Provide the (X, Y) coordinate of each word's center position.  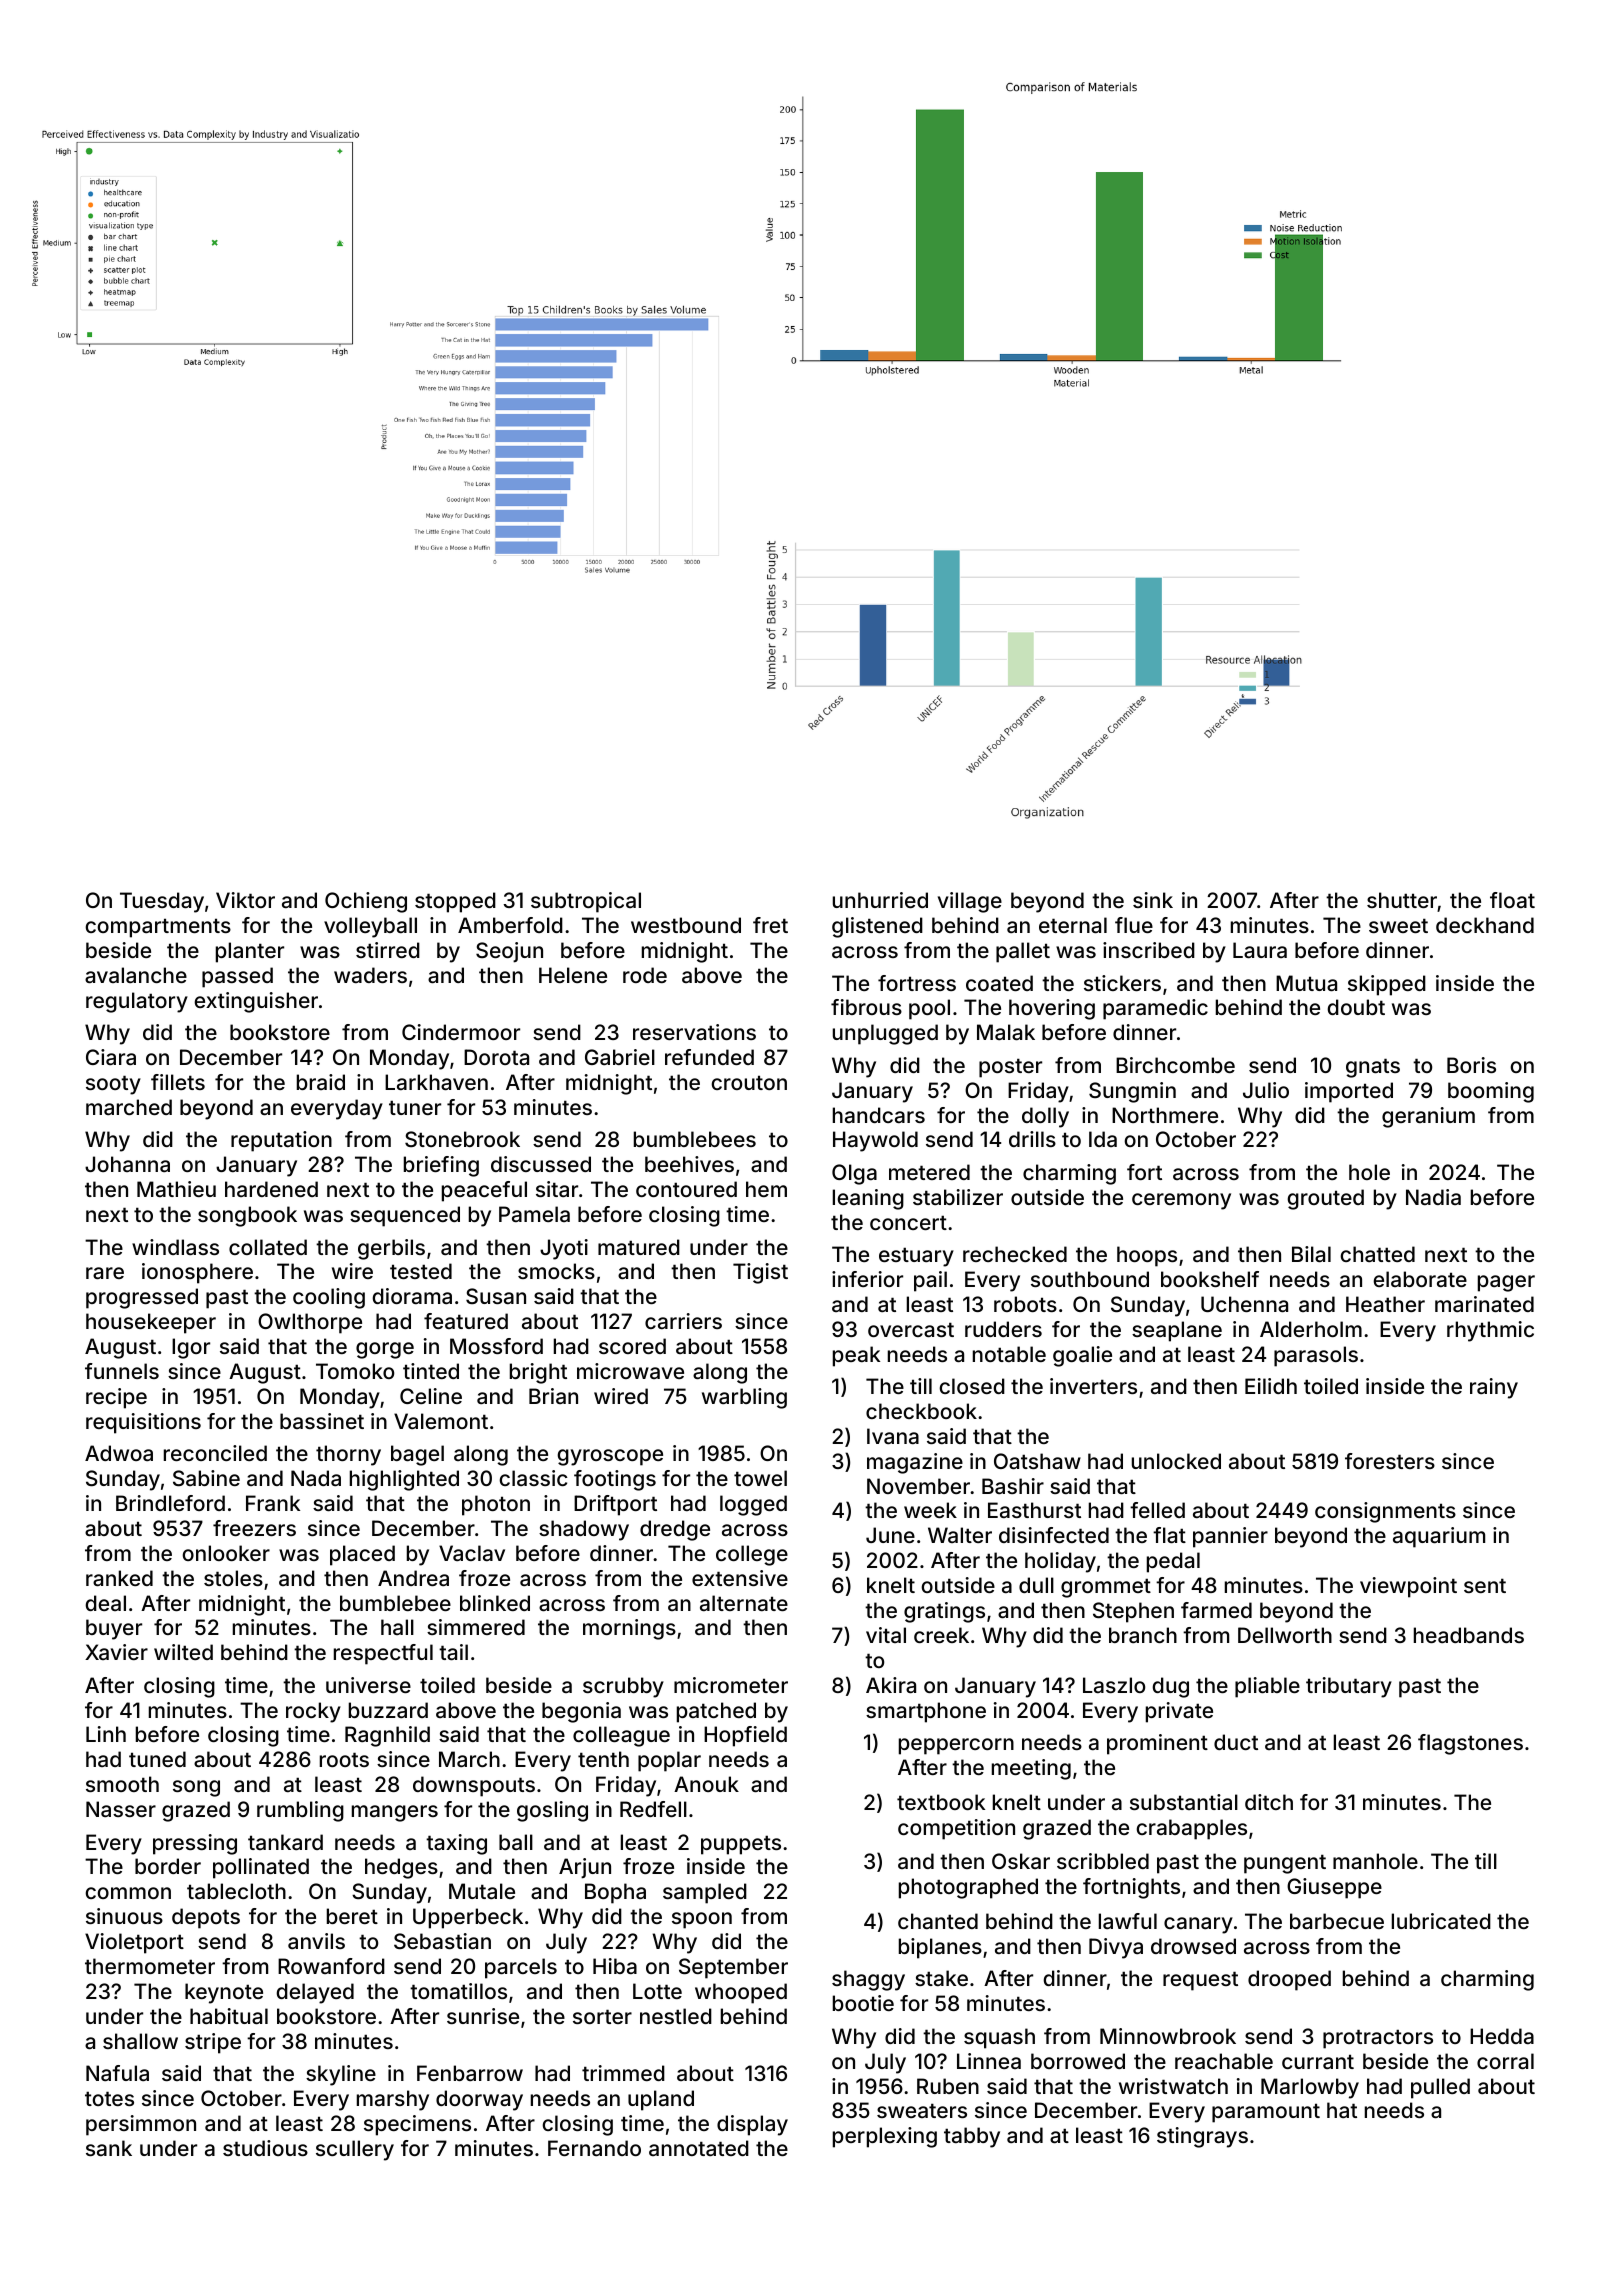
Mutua (1306, 983)
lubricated (1441, 1921)
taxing (456, 1844)
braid (321, 1082)
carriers (683, 1321)
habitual (229, 2016)
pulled (1440, 2088)
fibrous (866, 1007)
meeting (1031, 1769)
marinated (1484, 1304)
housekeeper (151, 1323)
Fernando (594, 2148)
